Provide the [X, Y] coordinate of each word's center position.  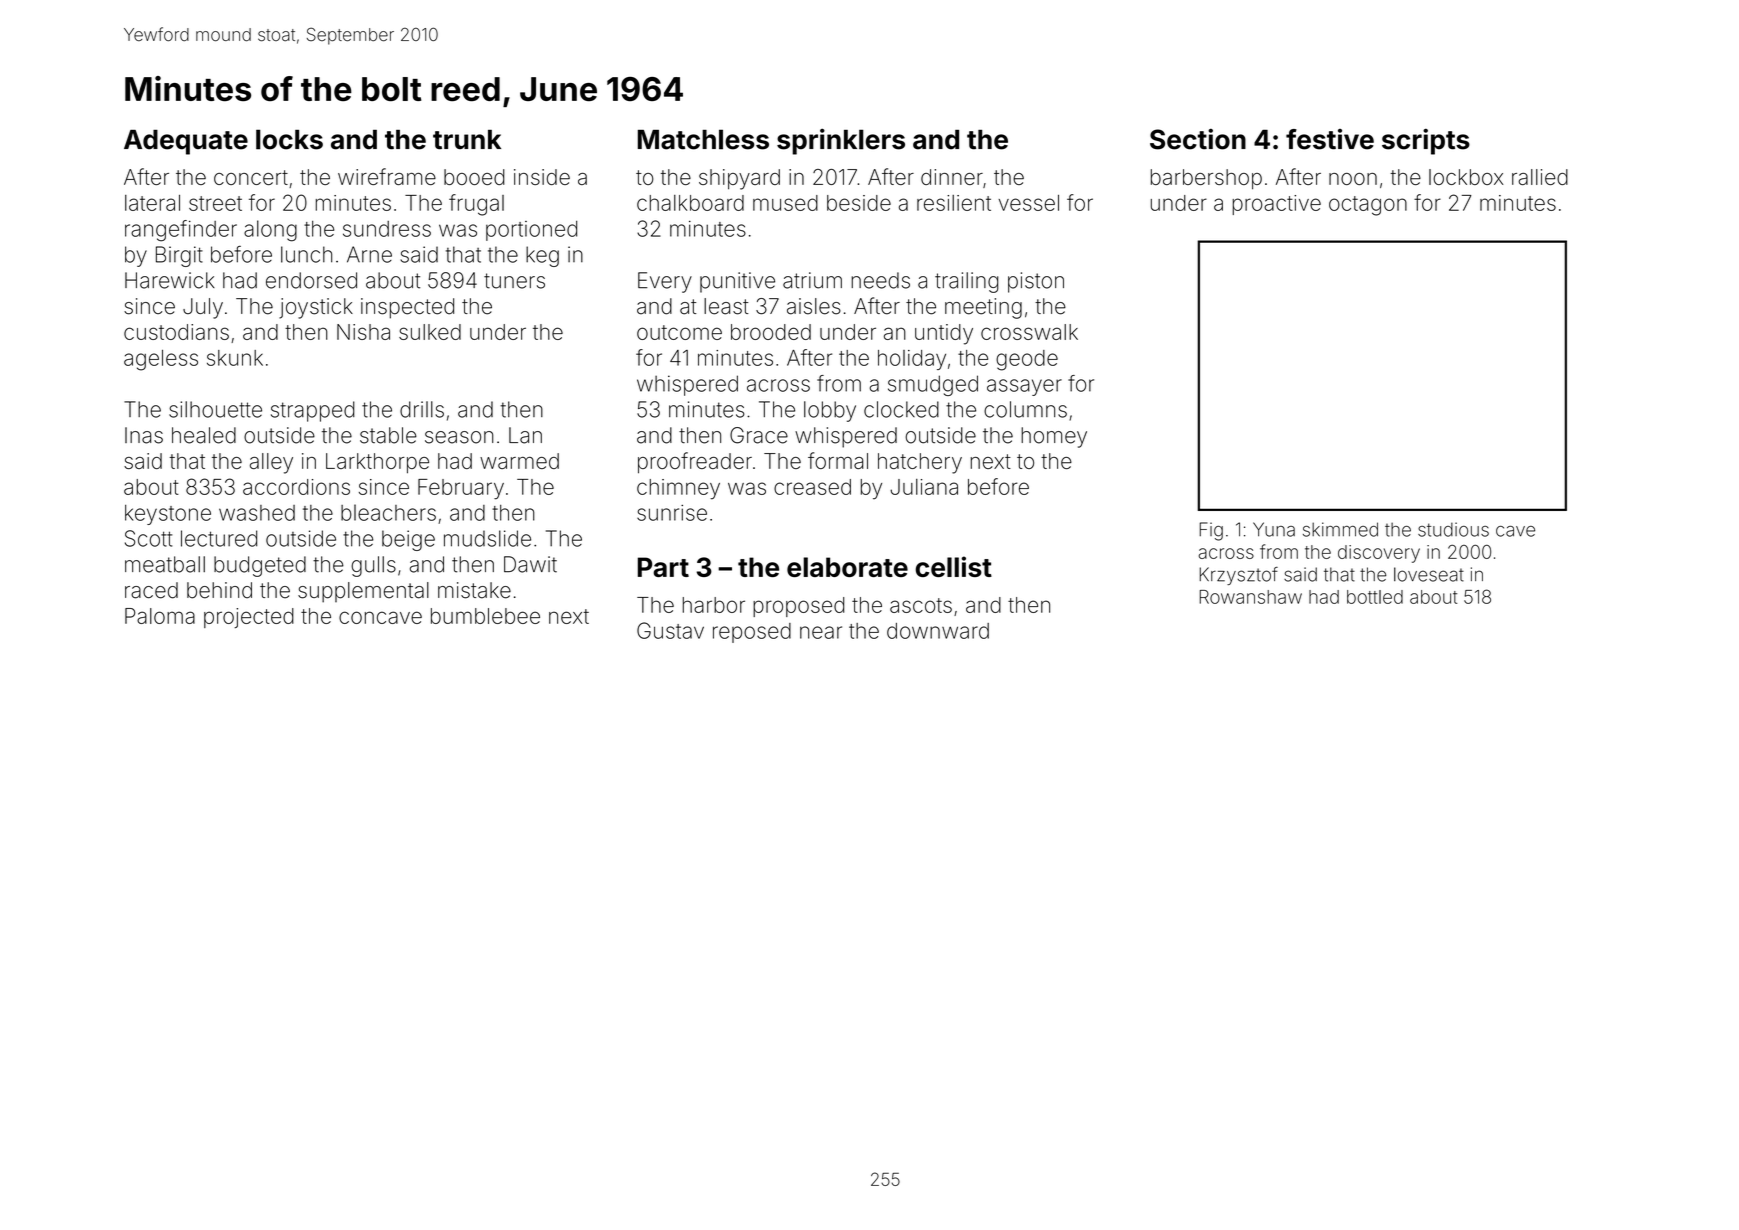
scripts [1426, 141]
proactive [1276, 205]
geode [1027, 360]
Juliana [924, 487]
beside [859, 203]
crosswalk [1029, 332]
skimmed [1340, 529]
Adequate [186, 142]
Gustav [670, 630]
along [270, 231]
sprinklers [841, 141]
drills [422, 409]
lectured [219, 538]
